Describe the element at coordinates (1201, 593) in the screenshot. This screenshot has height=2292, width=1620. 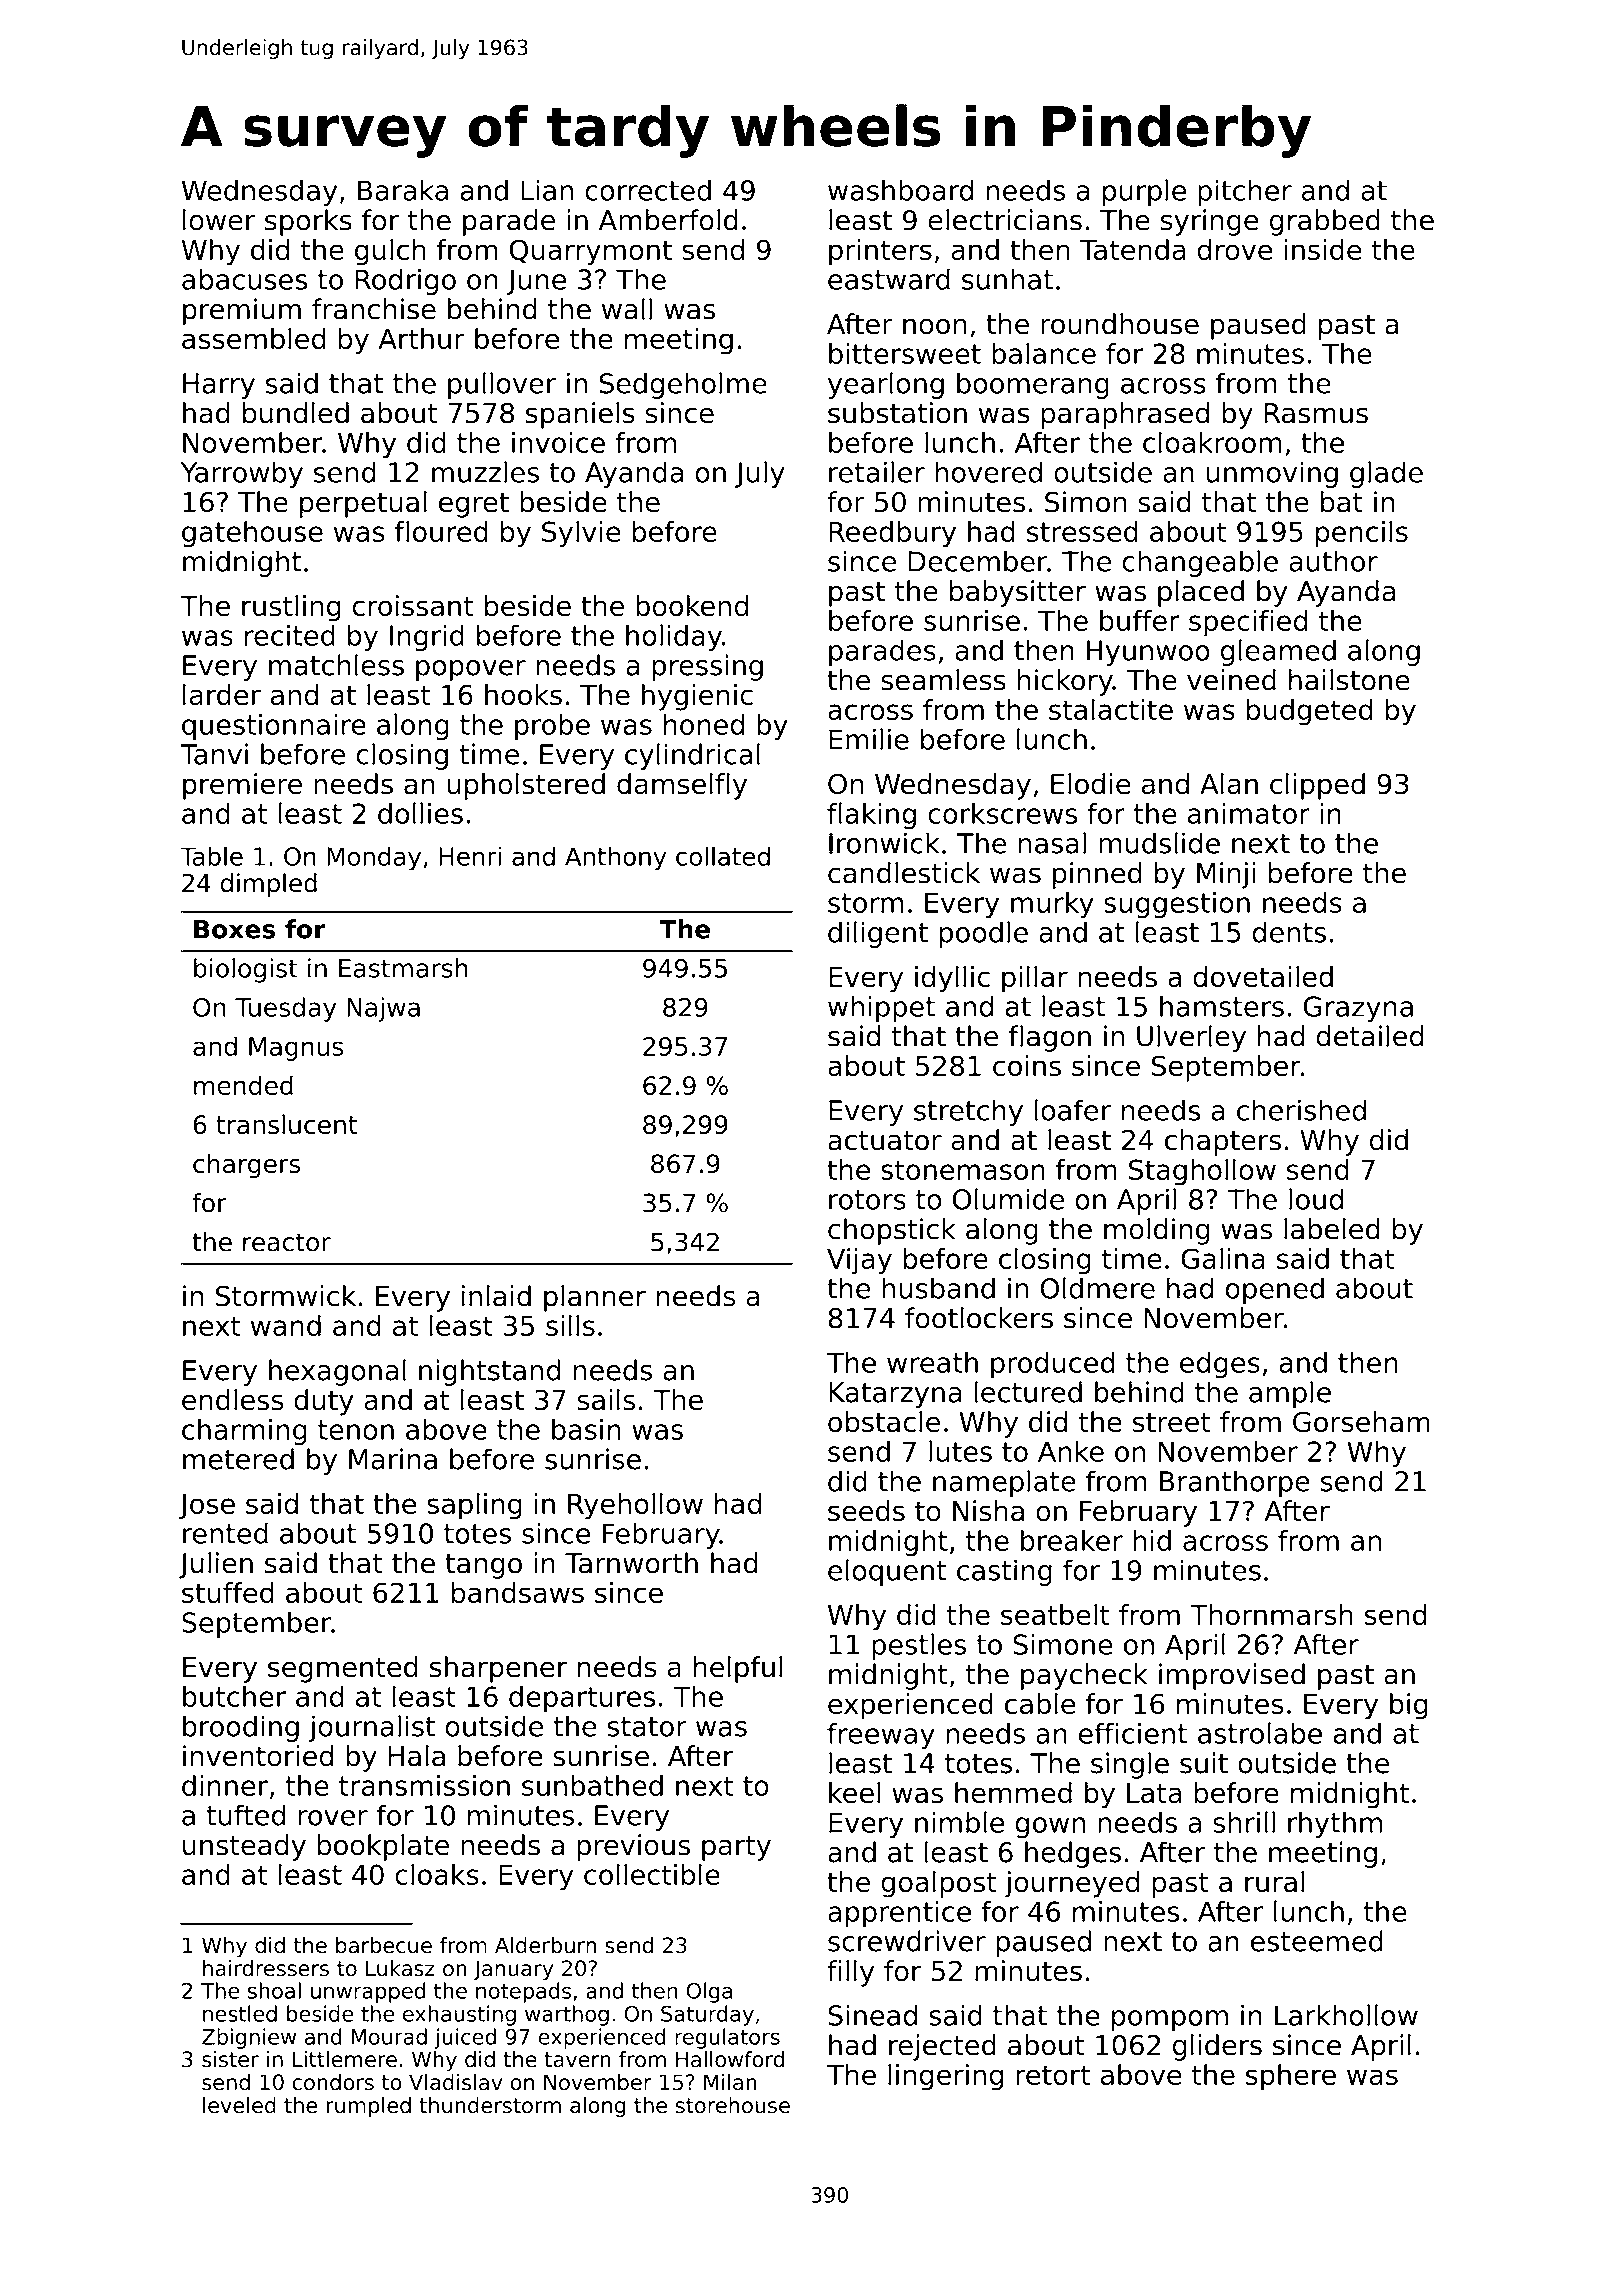
I see `placed` at that location.
